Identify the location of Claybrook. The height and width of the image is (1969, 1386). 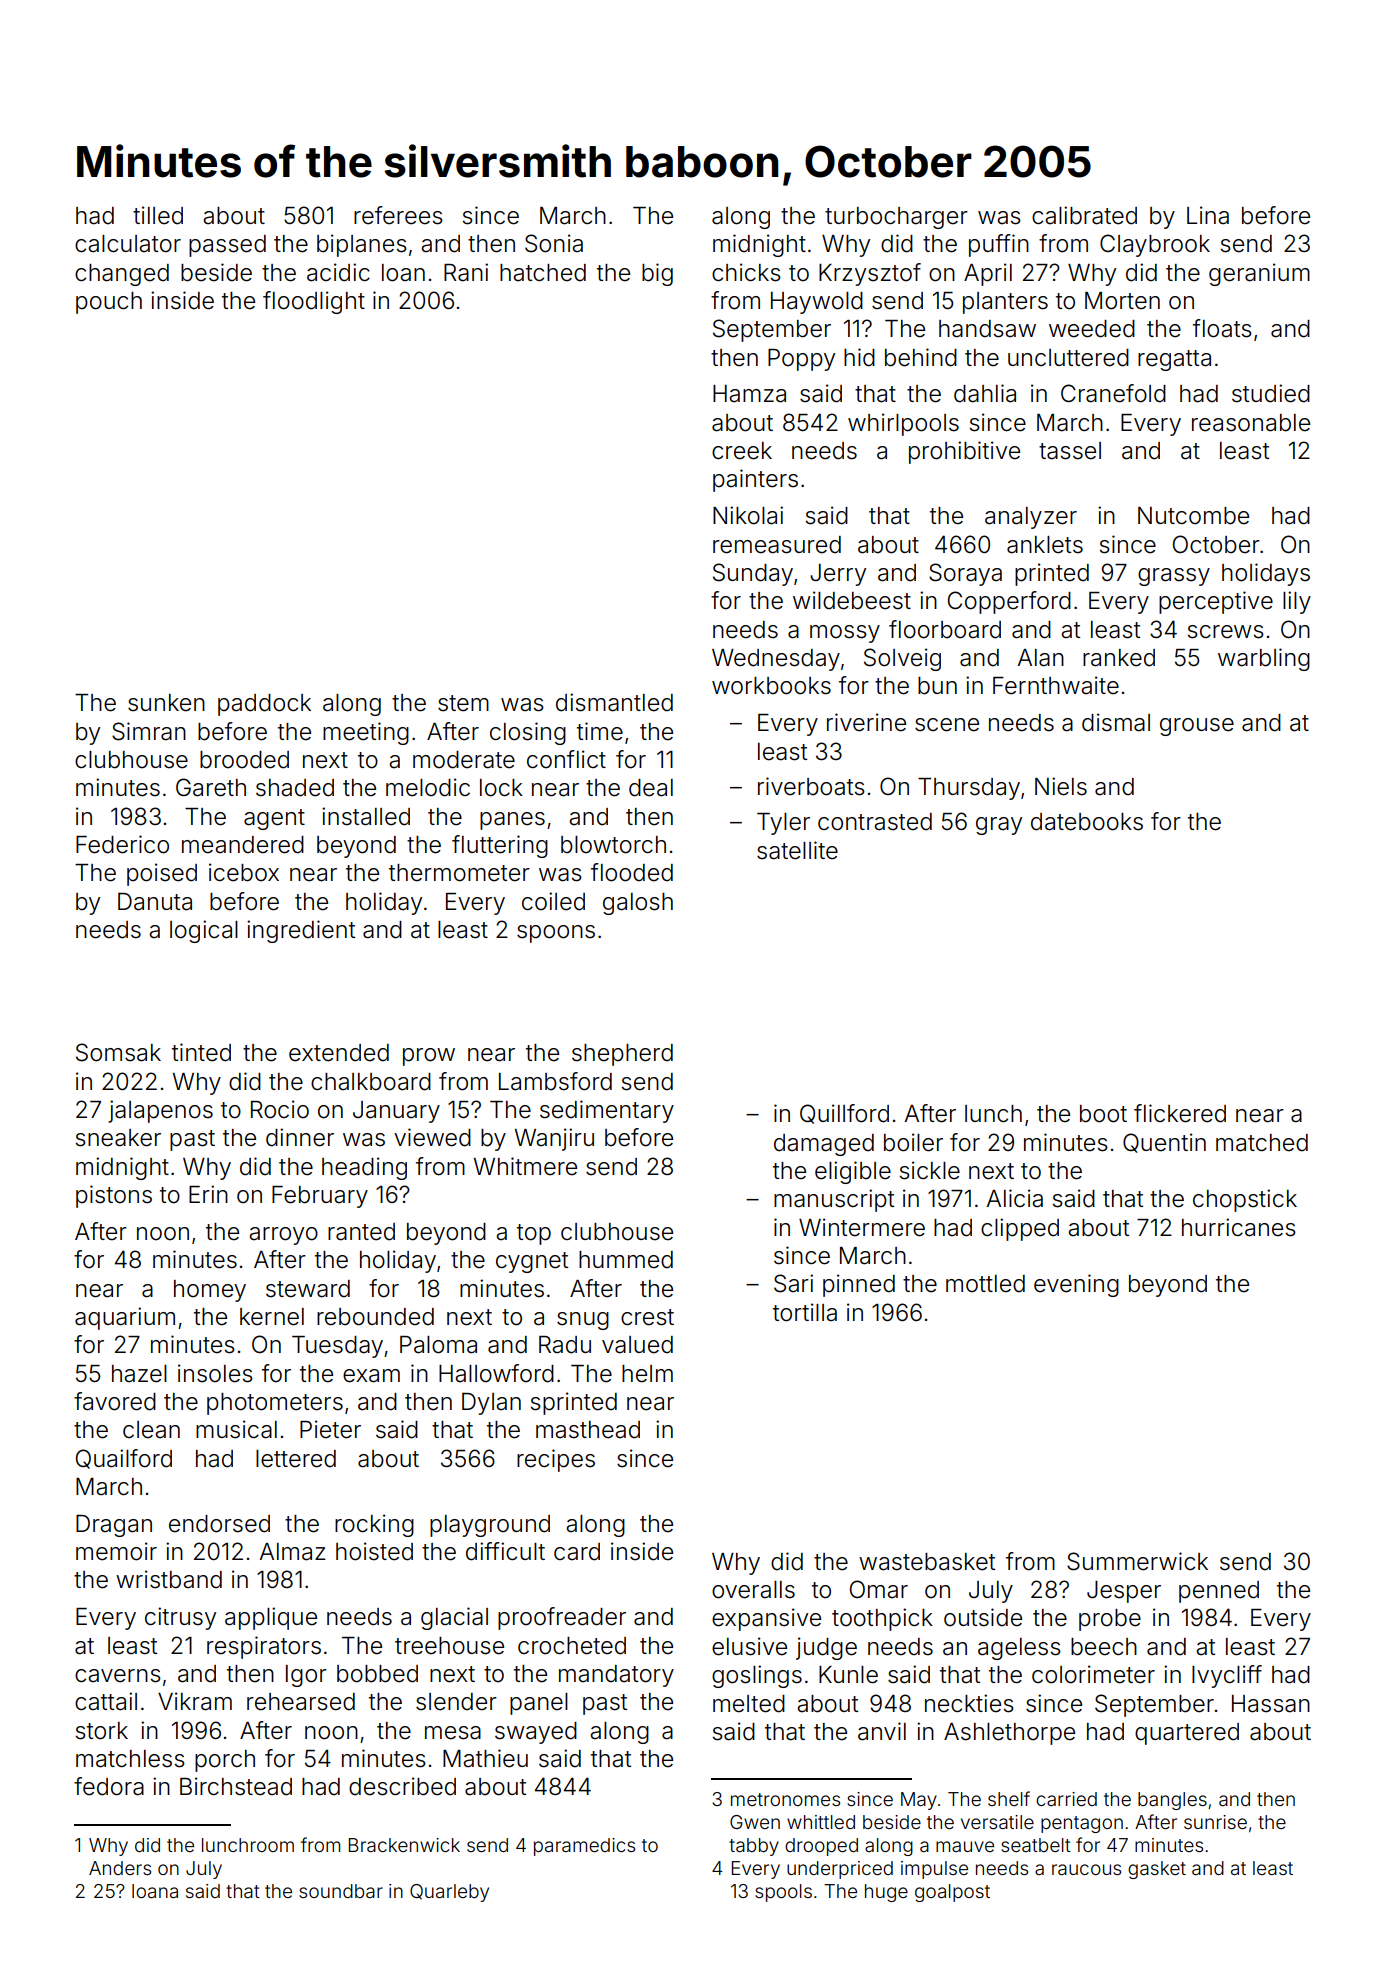
(1155, 245).
